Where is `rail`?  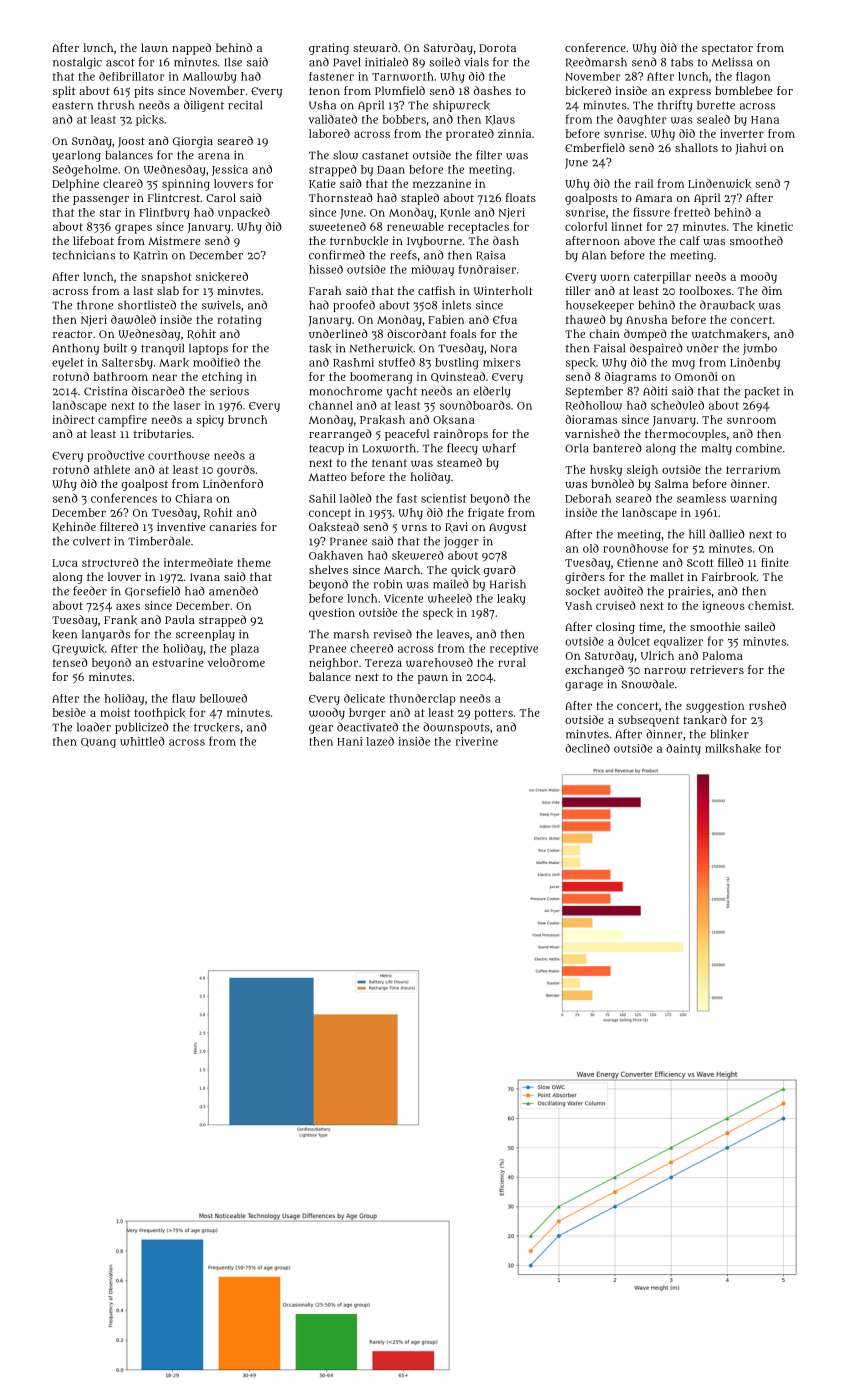 rail is located at coordinates (644, 183).
